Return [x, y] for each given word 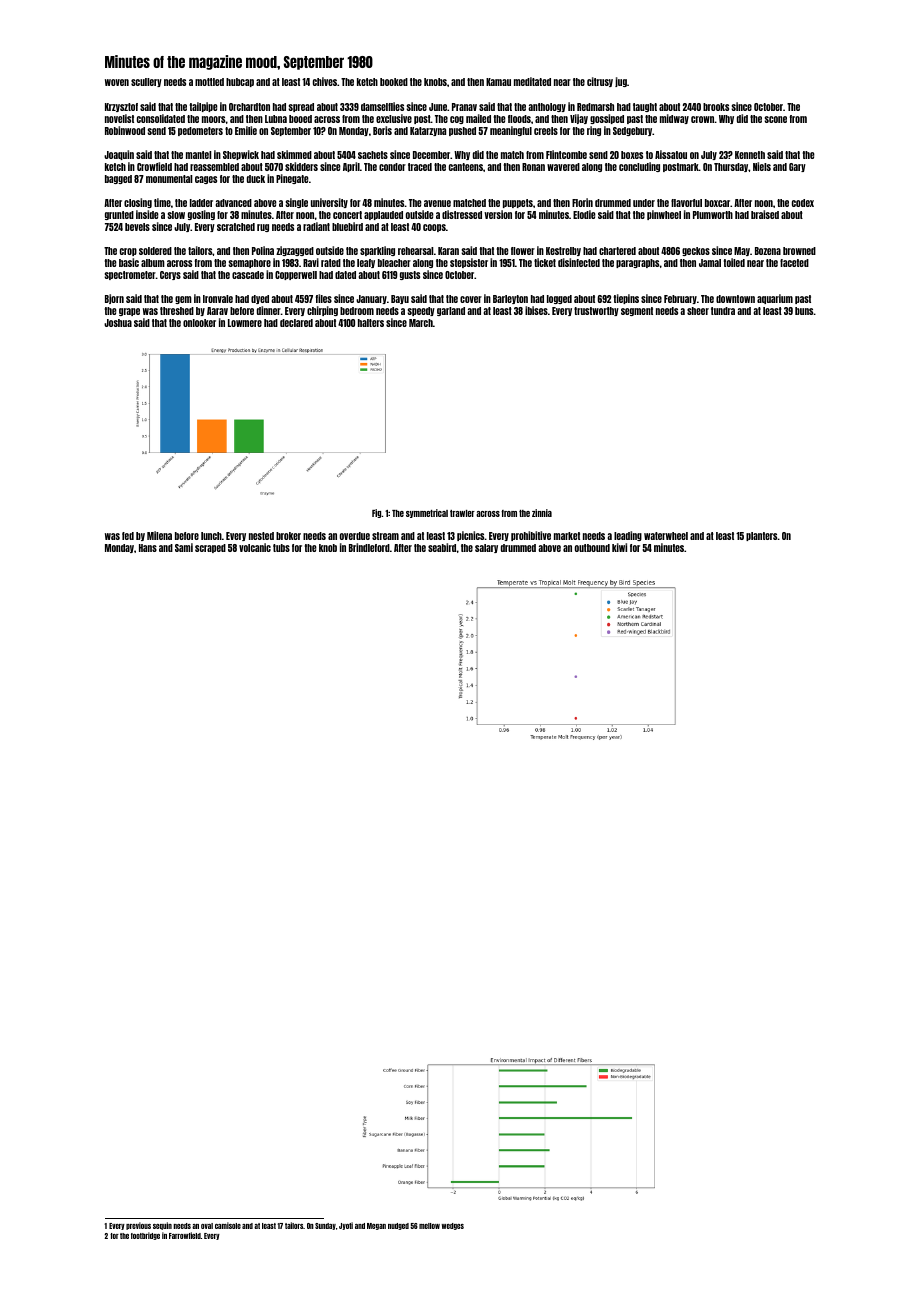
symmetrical [427, 513]
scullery [146, 82]
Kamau [498, 82]
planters [762, 536]
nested [261, 536]
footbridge [145, 1236]
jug [621, 82]
